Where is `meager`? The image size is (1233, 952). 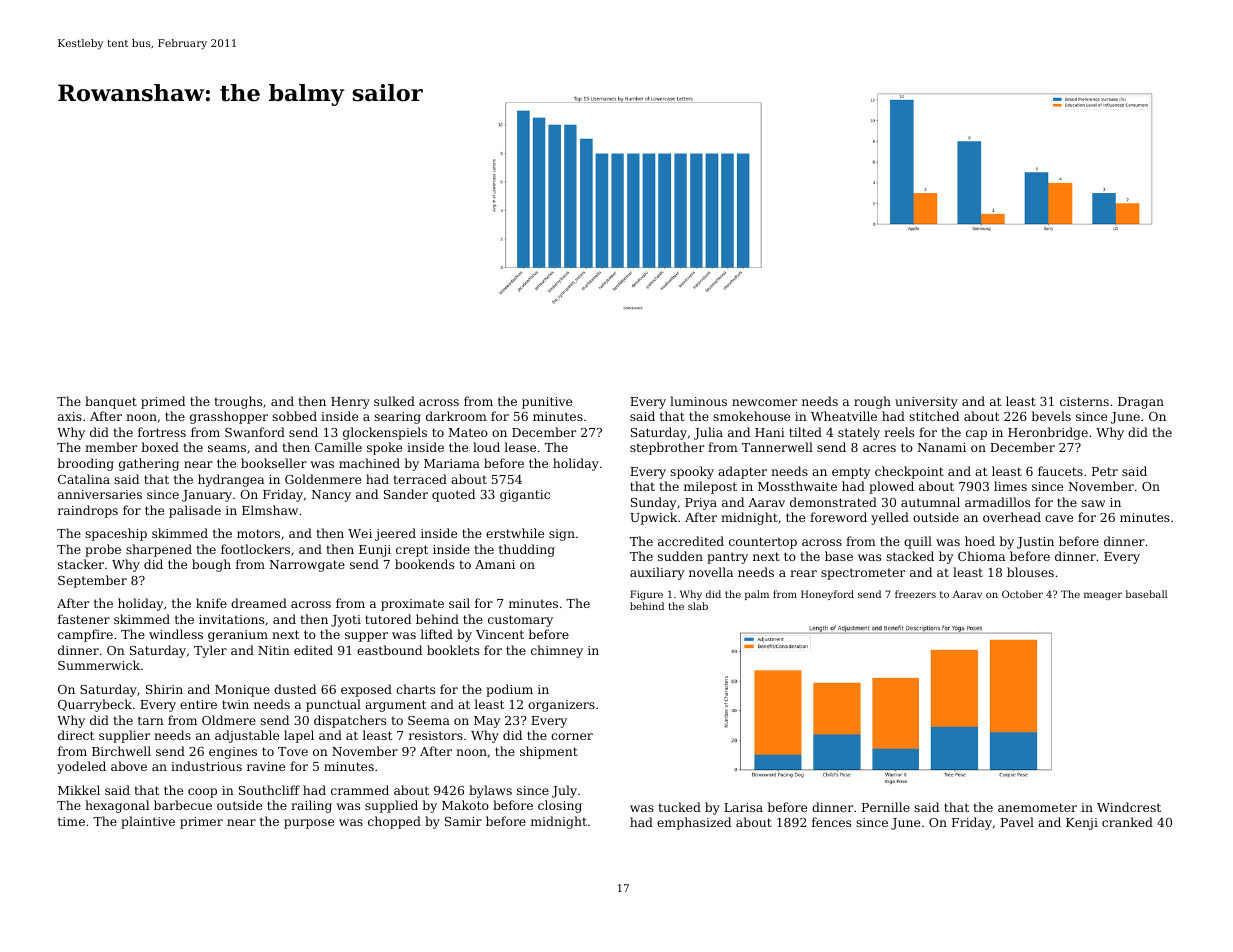 meager is located at coordinates (1103, 596).
